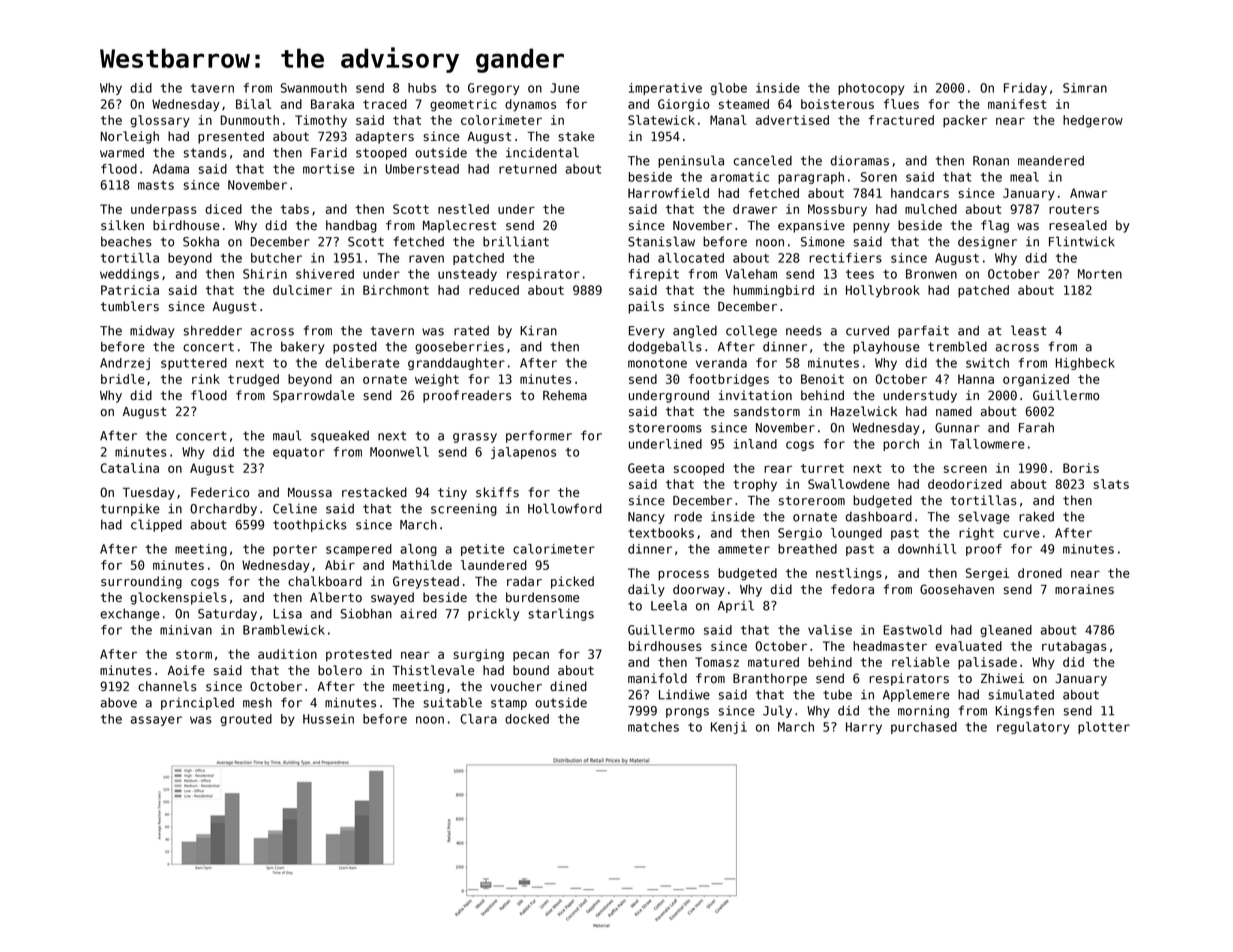 The height and width of the screenshot is (952, 1233). I want to click on hubs, so click(422, 88).
